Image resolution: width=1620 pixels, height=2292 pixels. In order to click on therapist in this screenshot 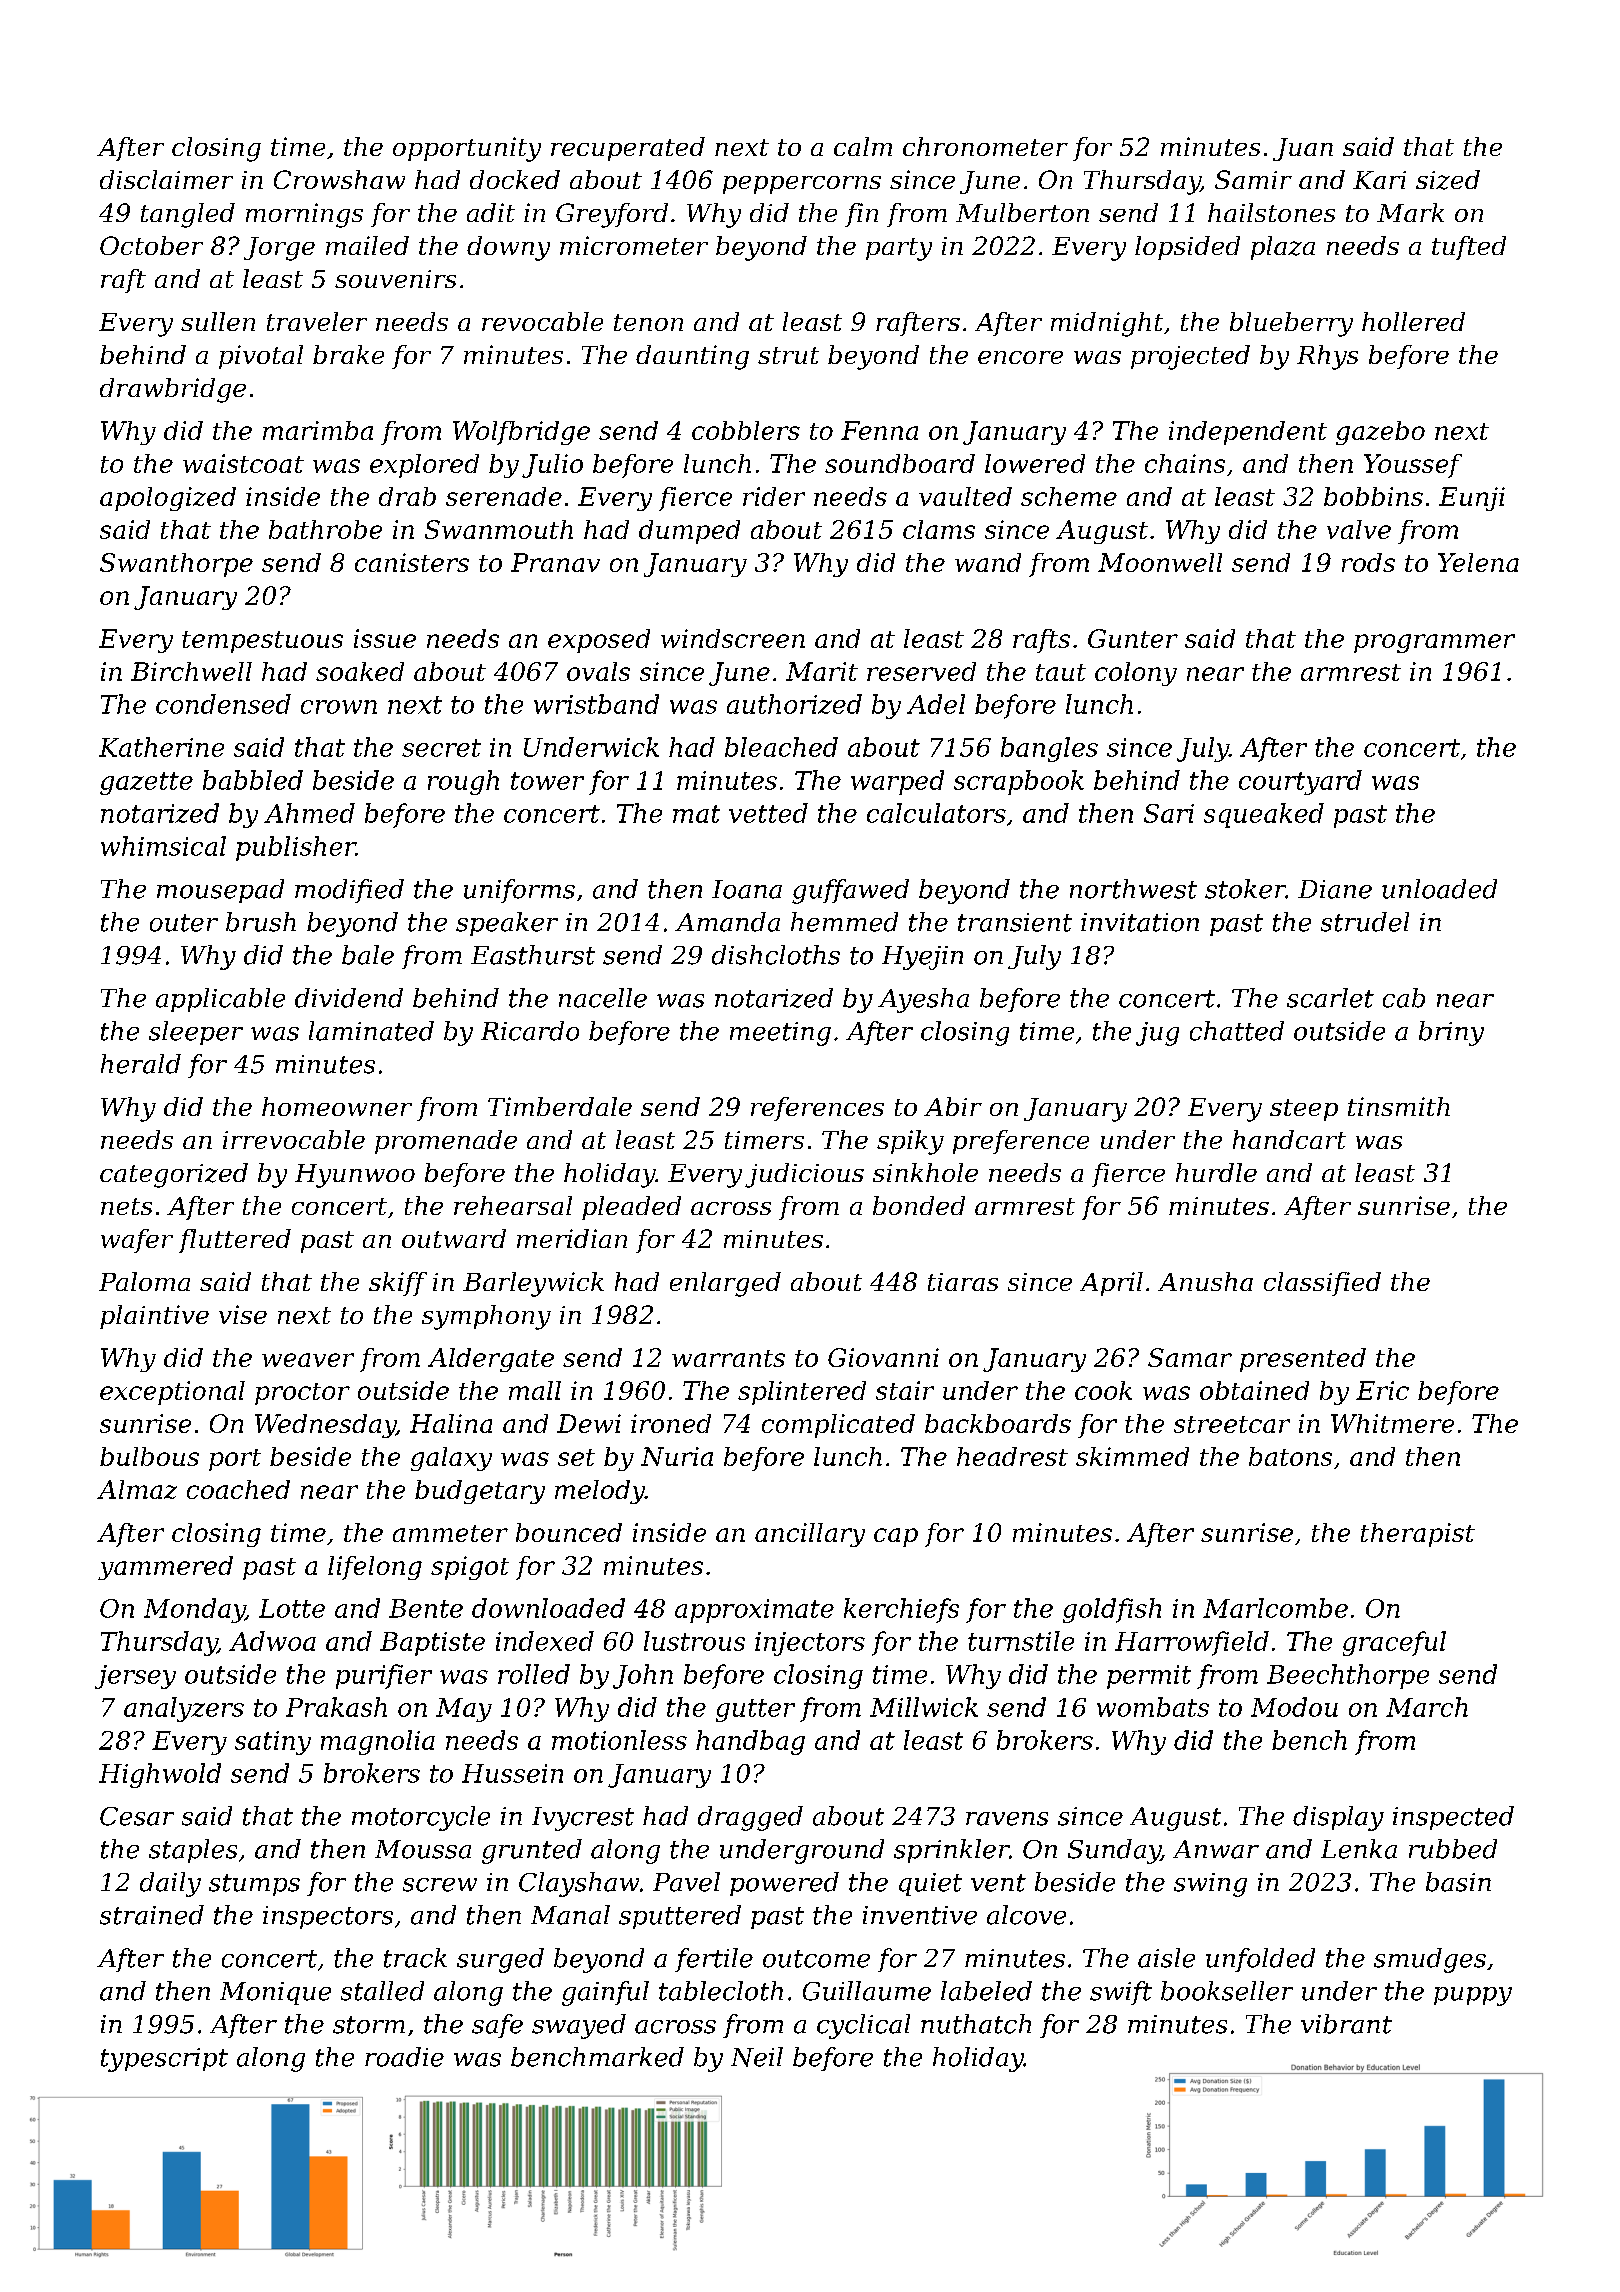, I will do `click(1418, 1535)`.
